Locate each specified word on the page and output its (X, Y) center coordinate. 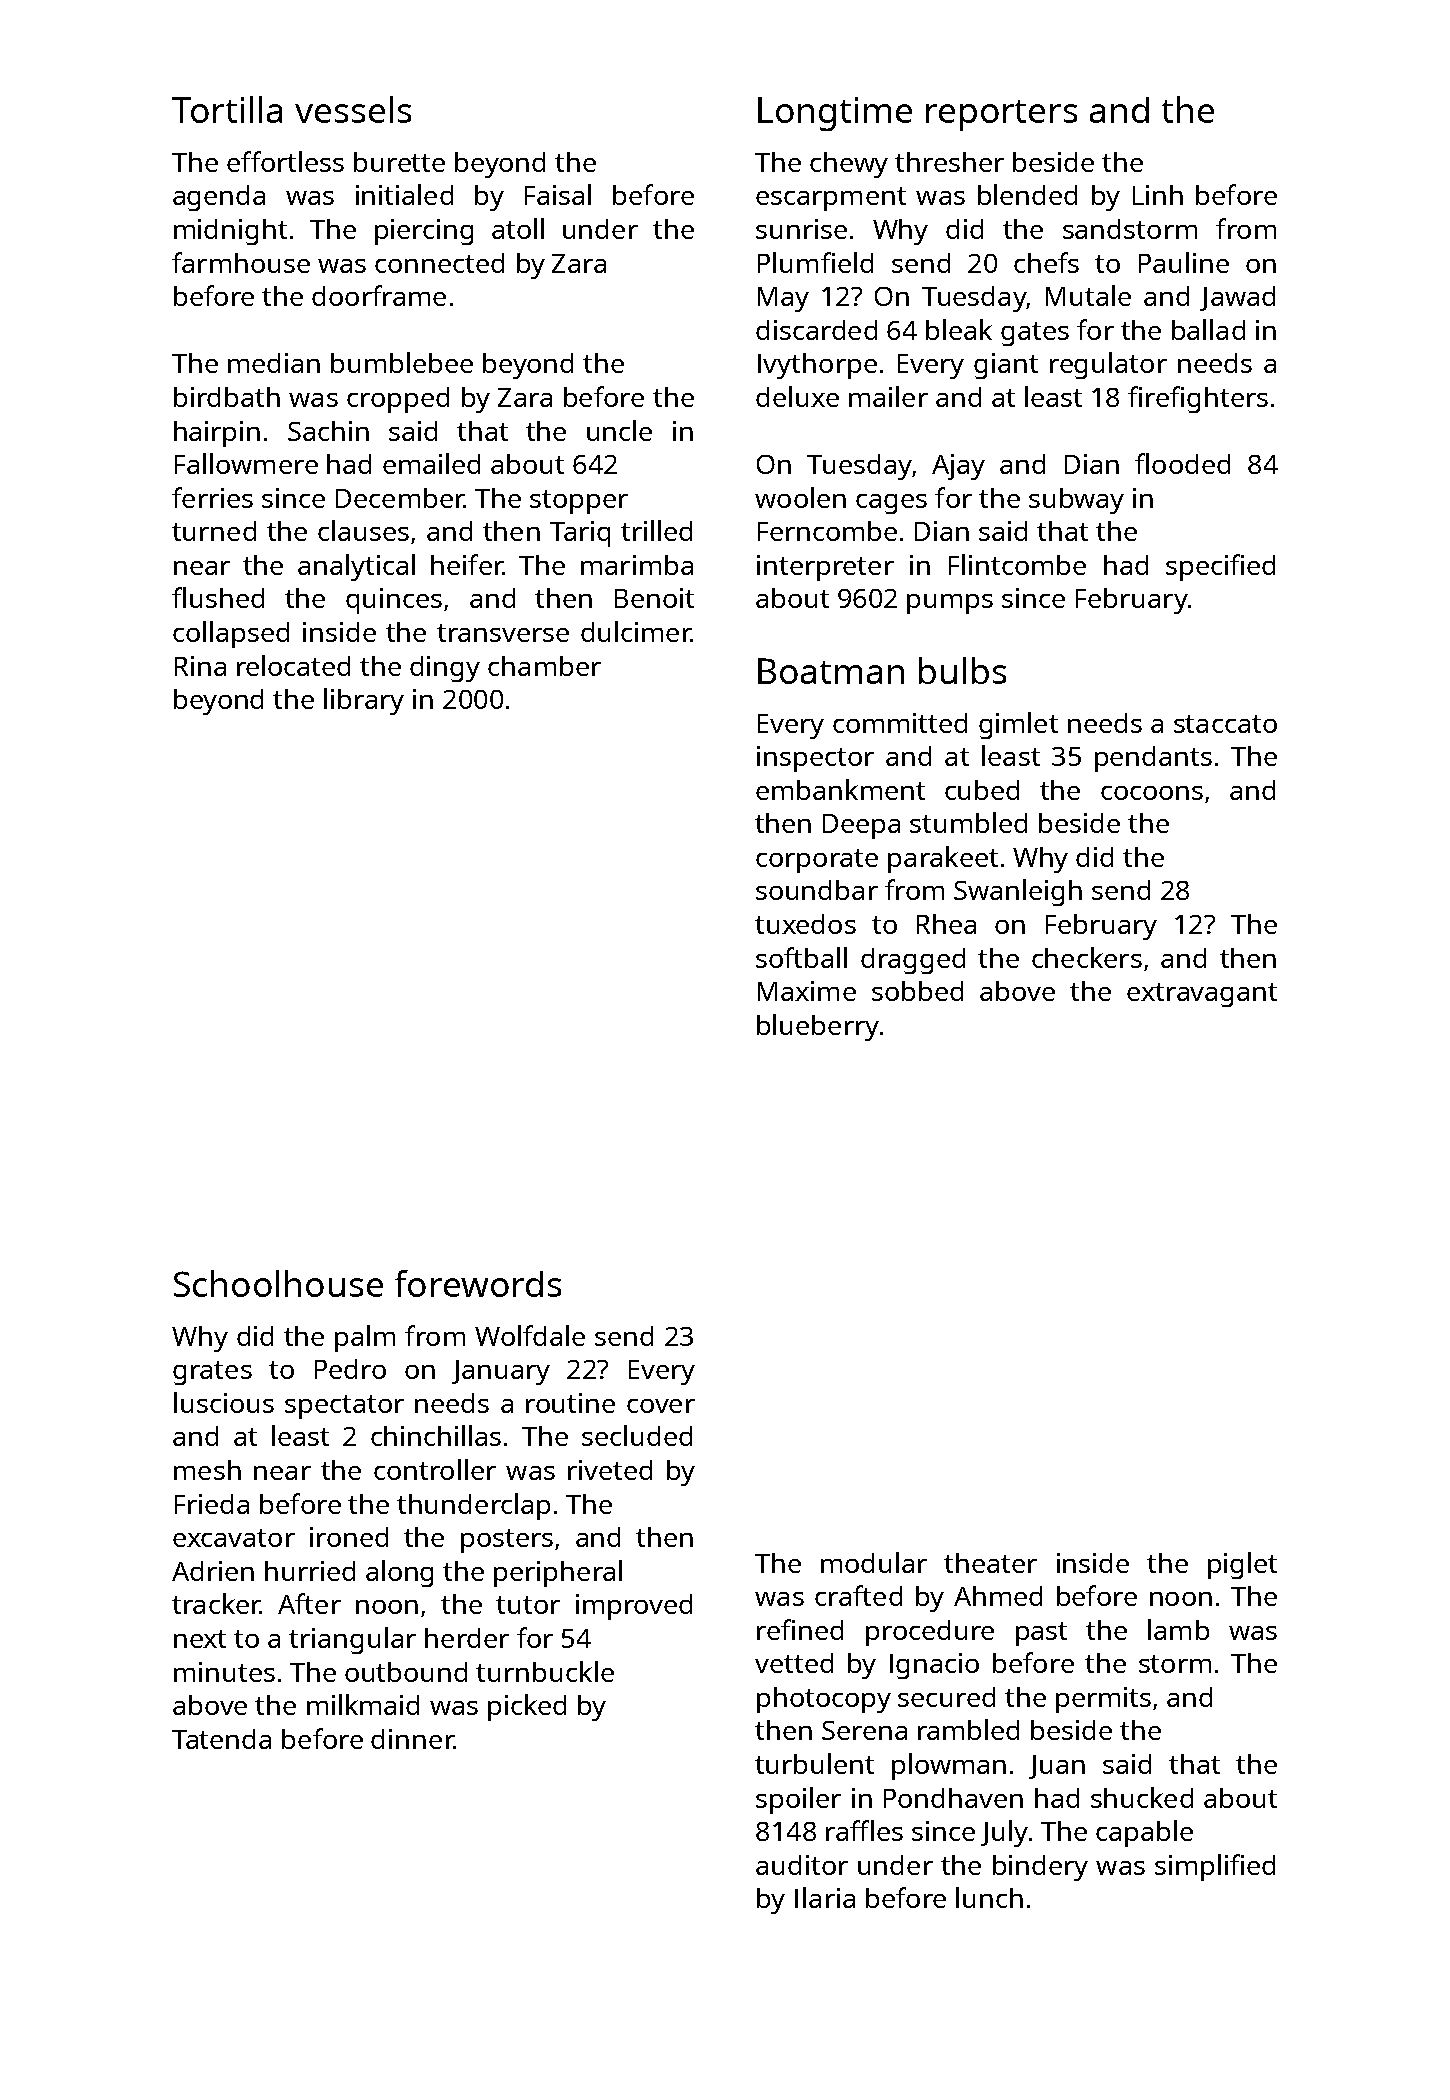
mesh (207, 1470)
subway (1076, 501)
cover (661, 1406)
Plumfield (815, 262)
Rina (200, 666)
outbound (406, 1672)
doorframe (379, 295)
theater (990, 1563)
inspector (815, 759)
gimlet (1018, 725)
